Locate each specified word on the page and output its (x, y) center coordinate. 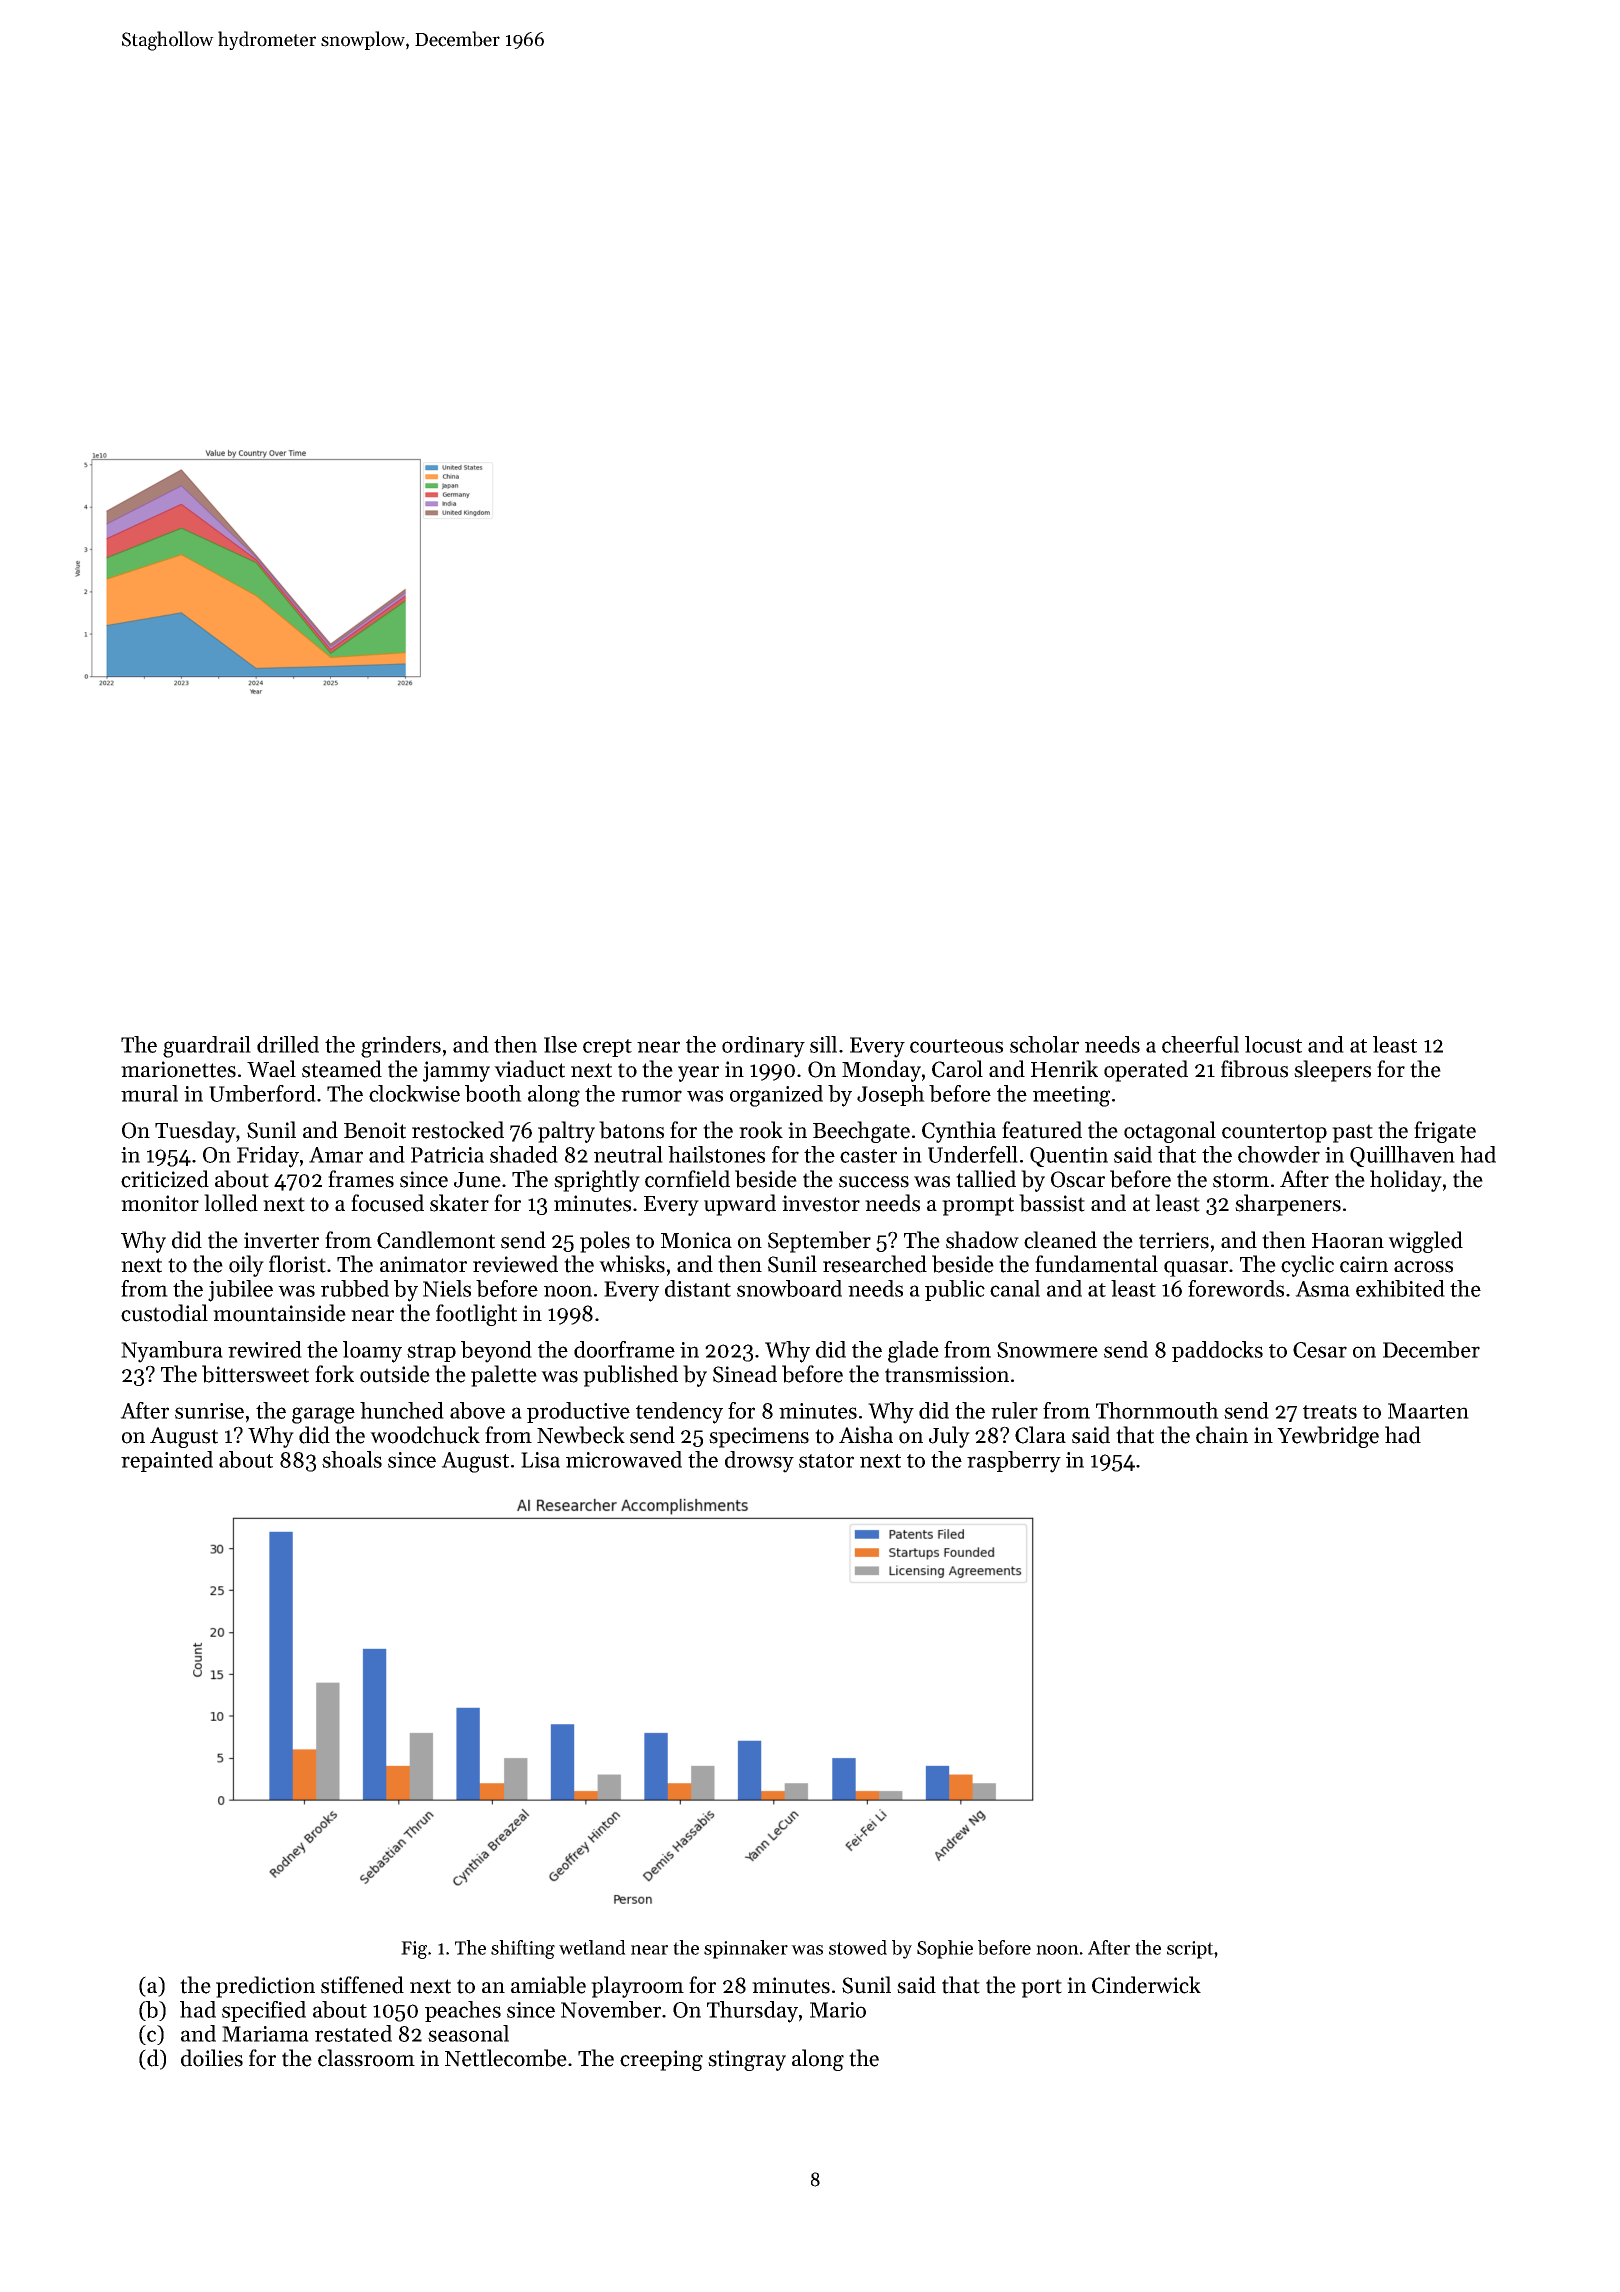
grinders (401, 1047)
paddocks (1217, 1351)
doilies (212, 2058)
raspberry (1014, 1462)
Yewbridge (1328, 1437)
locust (1273, 1044)
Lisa (540, 1460)
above (477, 1410)
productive (578, 1412)
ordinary (763, 1047)
